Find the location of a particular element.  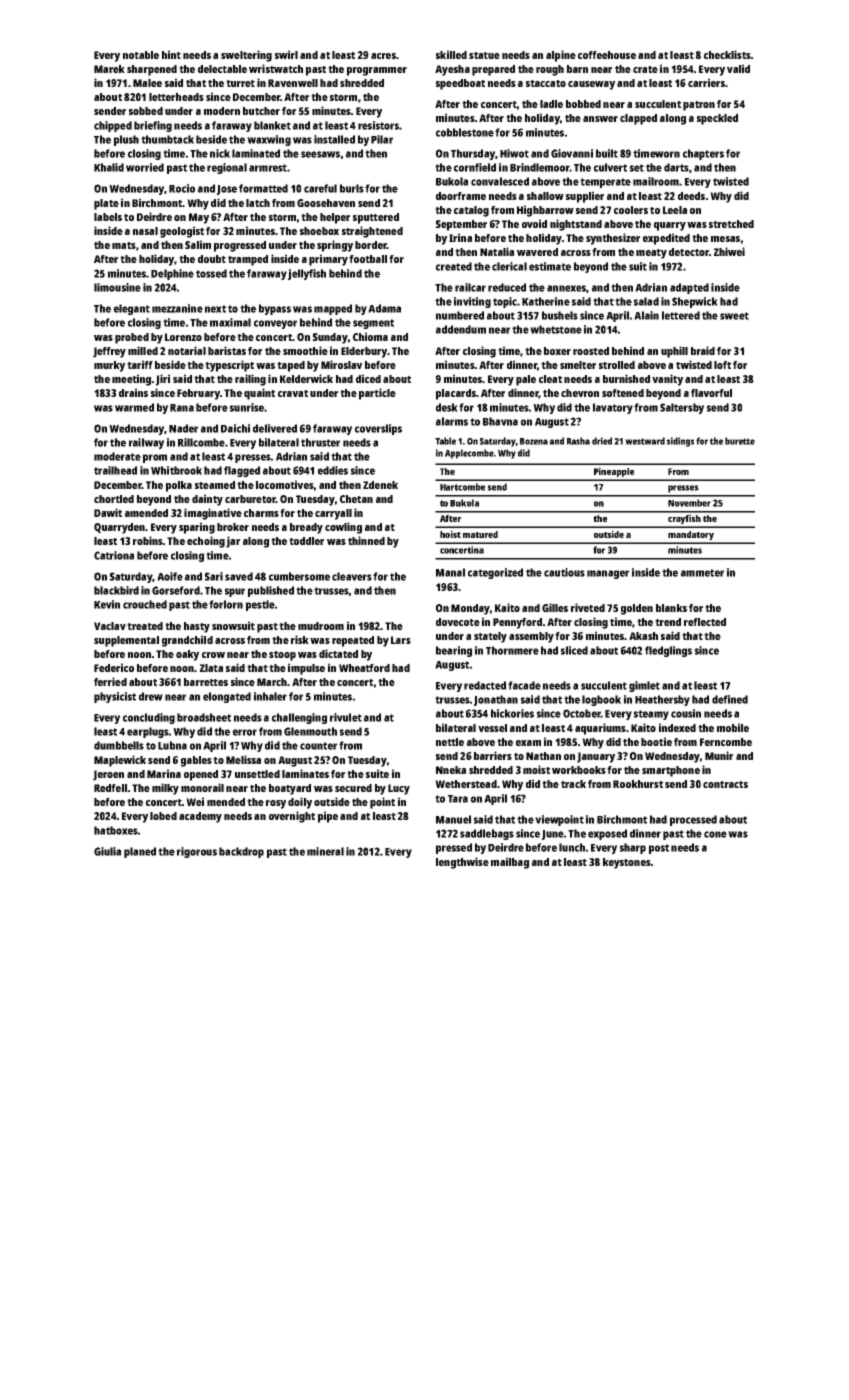

Lars is located at coordinates (401, 640).
